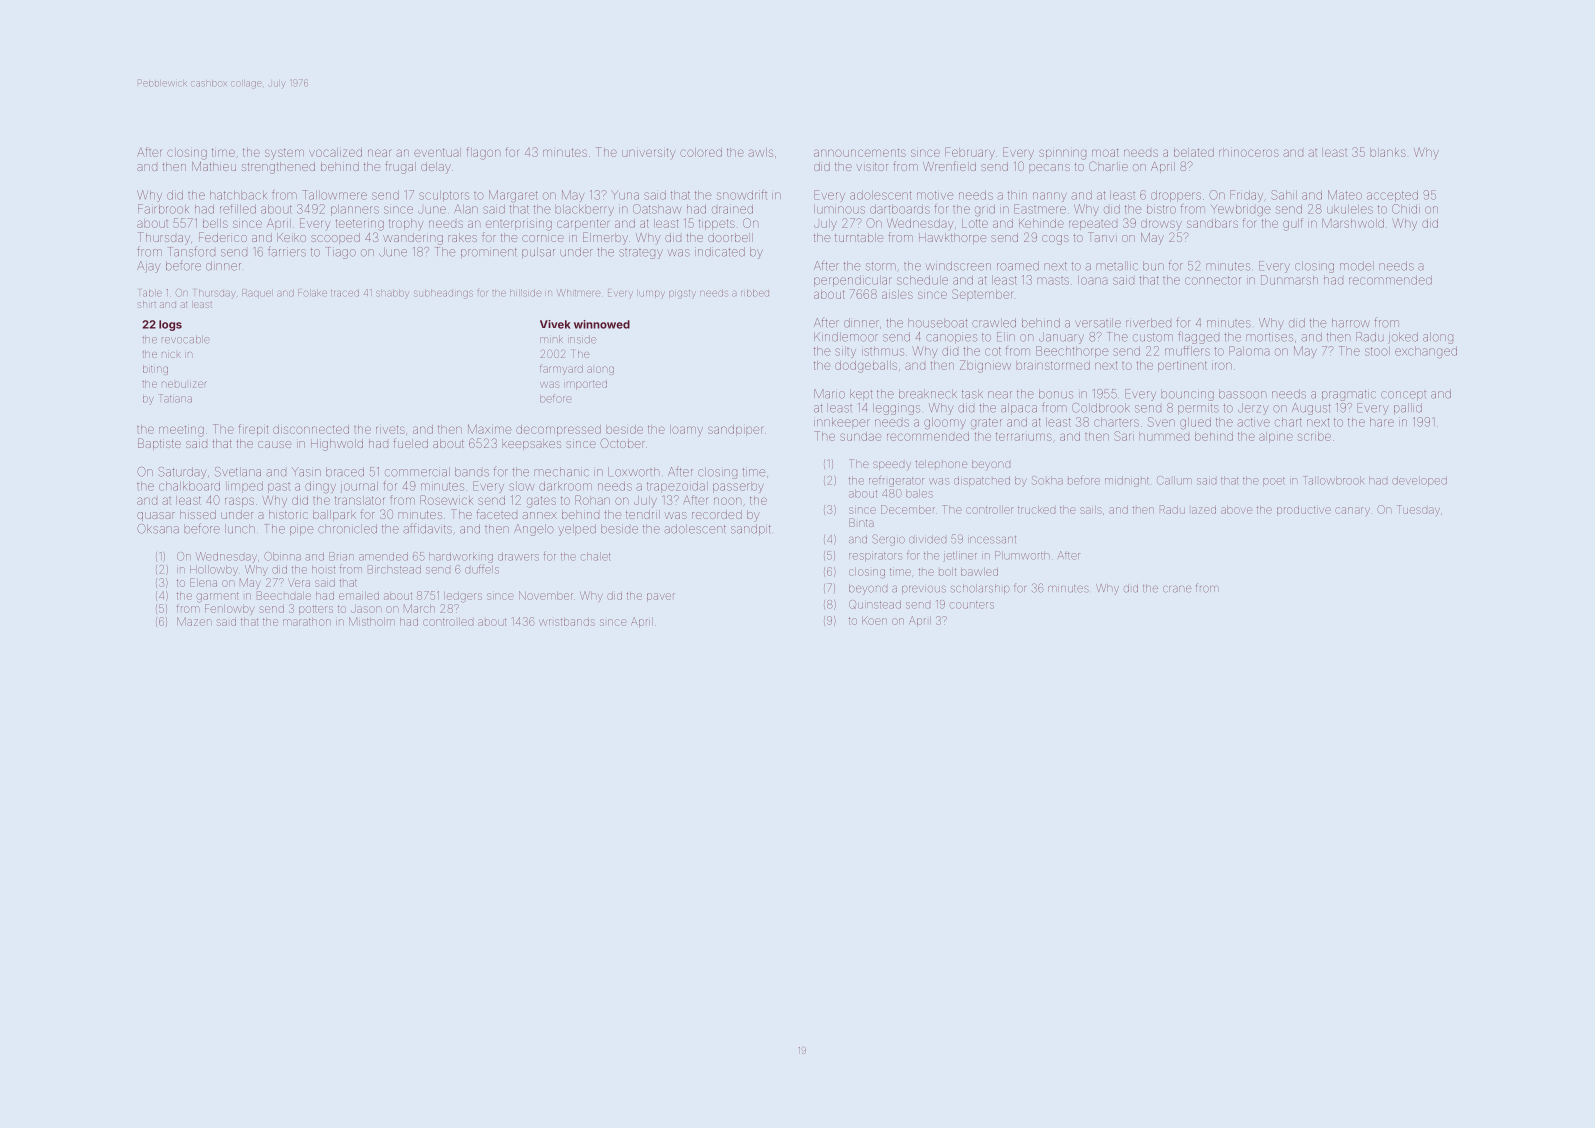 The height and width of the image is (1128, 1595). I want to click on indicated, so click(720, 252).
